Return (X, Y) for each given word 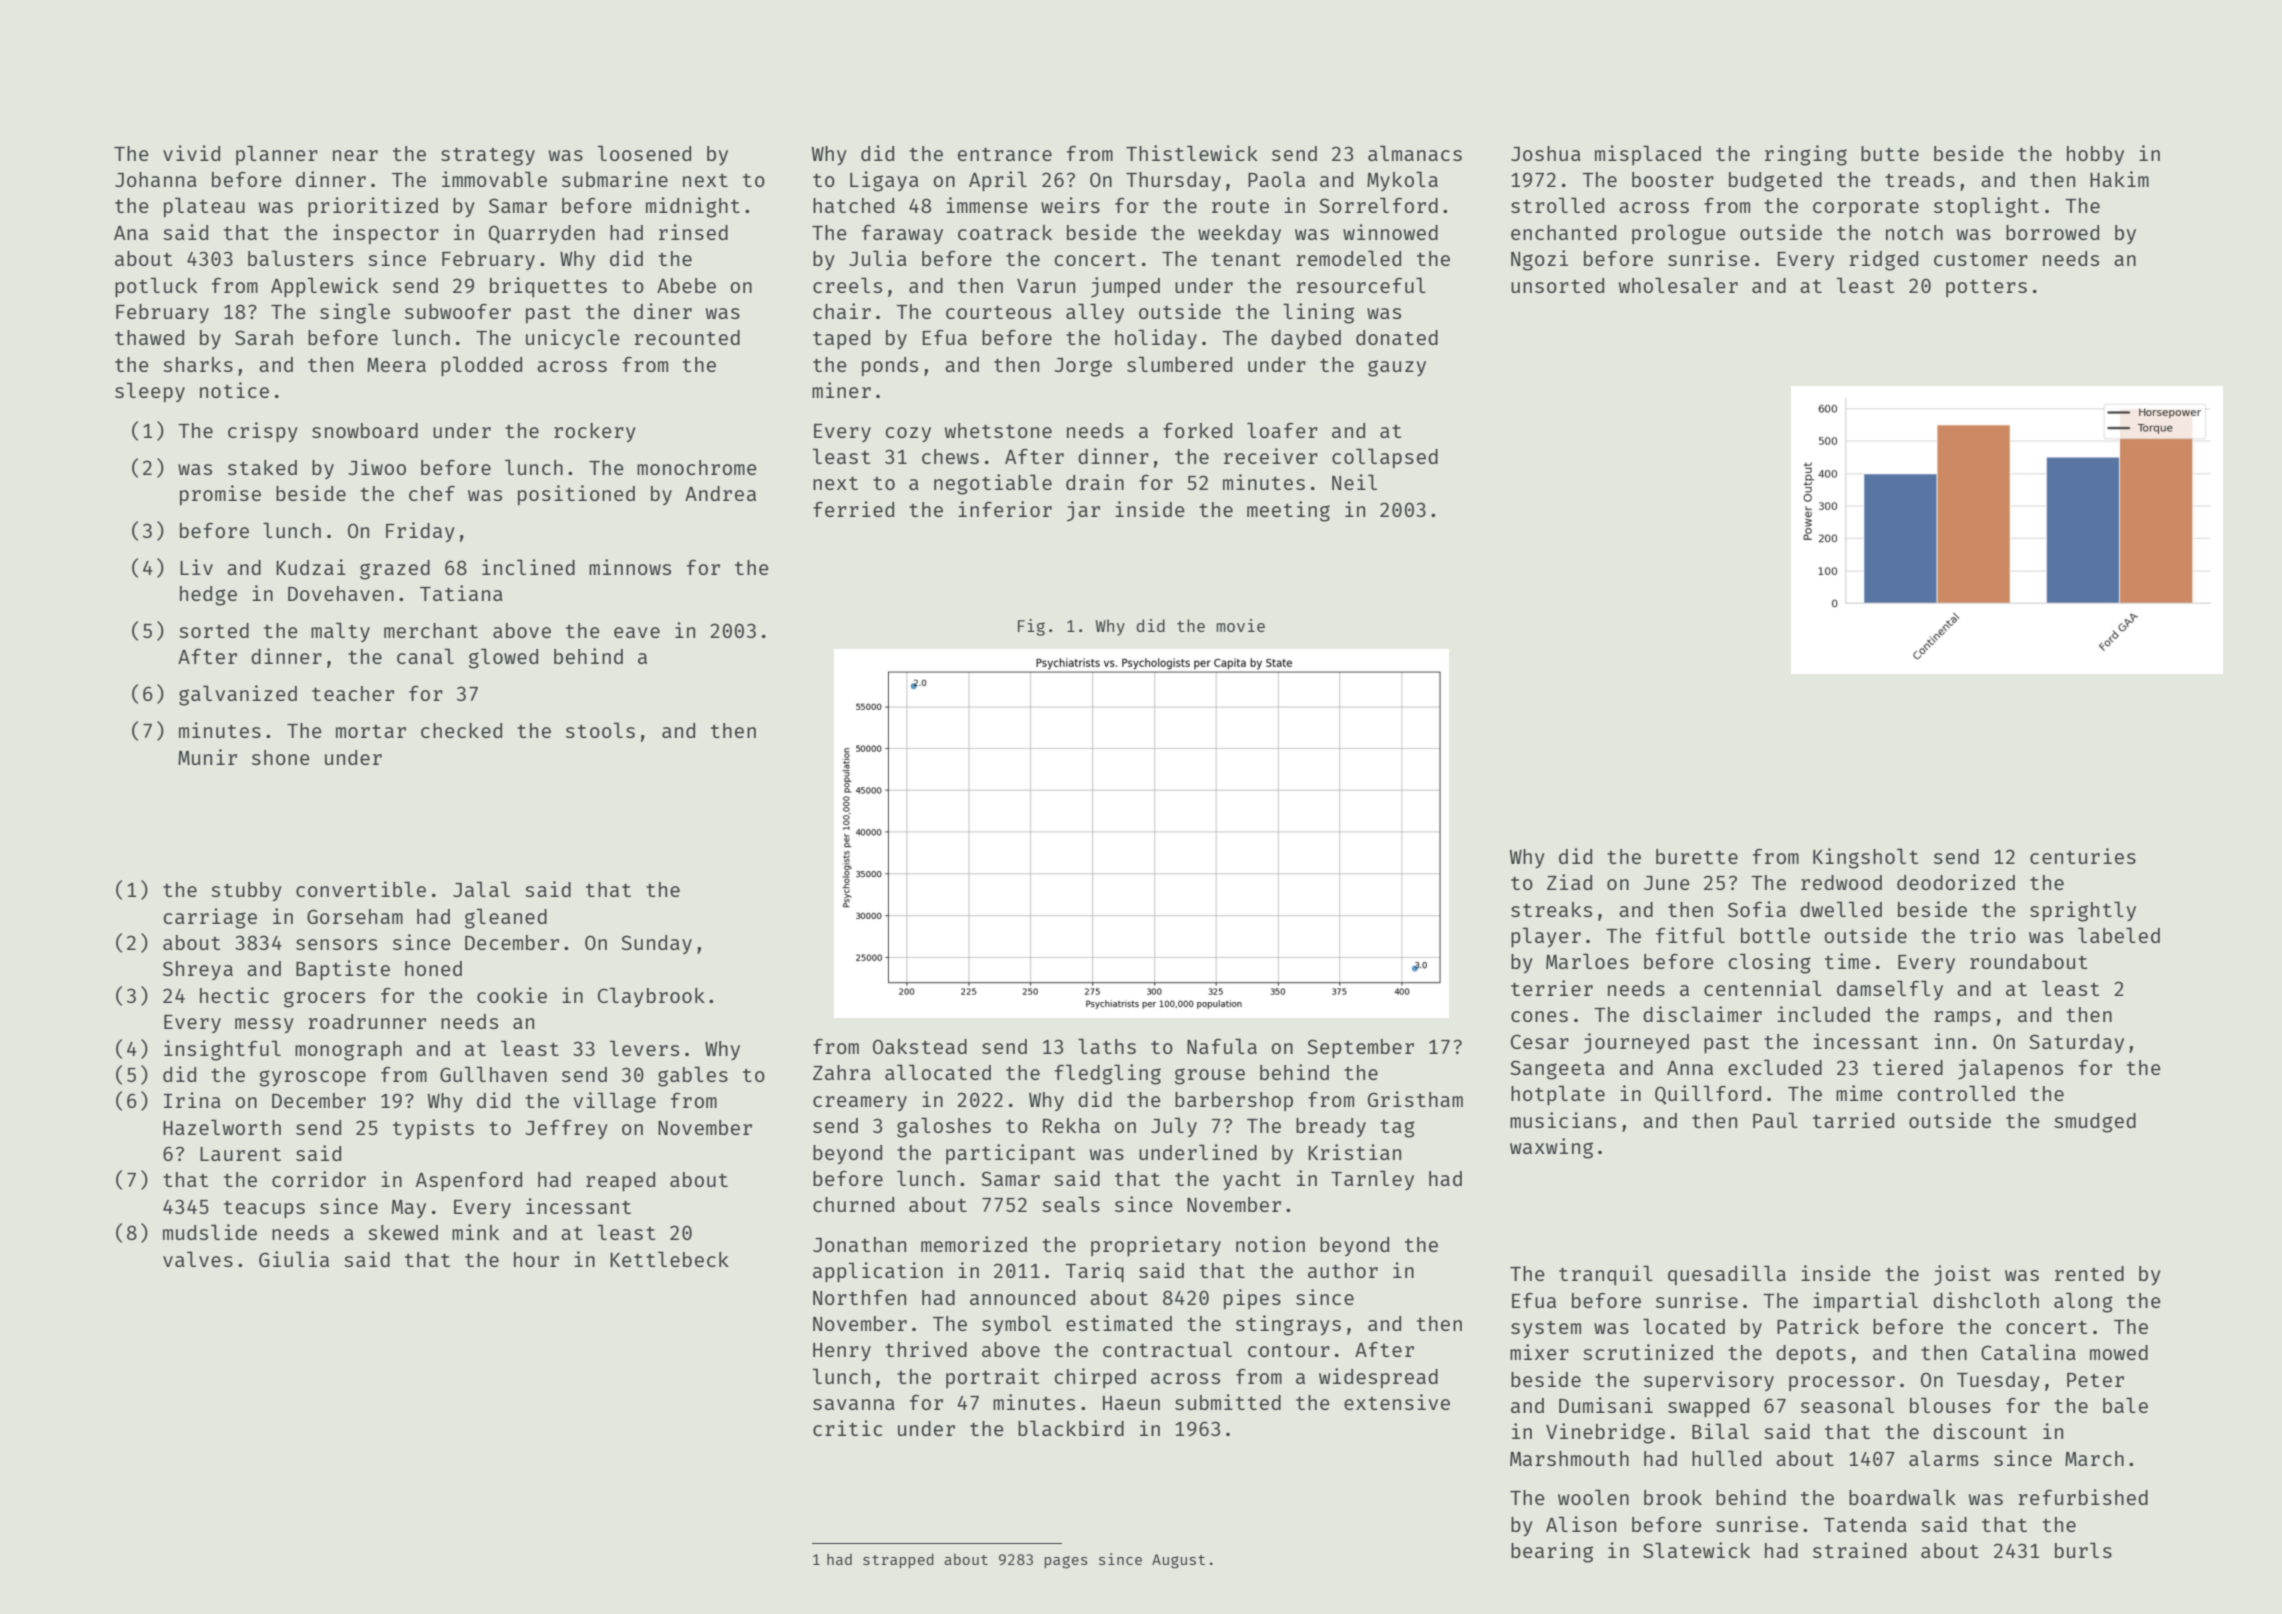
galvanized (238, 695)
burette (1697, 856)
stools (600, 730)
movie (1241, 625)
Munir (207, 757)
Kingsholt (1866, 858)
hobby (2095, 155)
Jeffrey (566, 1129)
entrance (1005, 154)
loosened (644, 153)
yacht (1252, 1180)
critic (847, 1428)
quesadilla (1727, 1275)
